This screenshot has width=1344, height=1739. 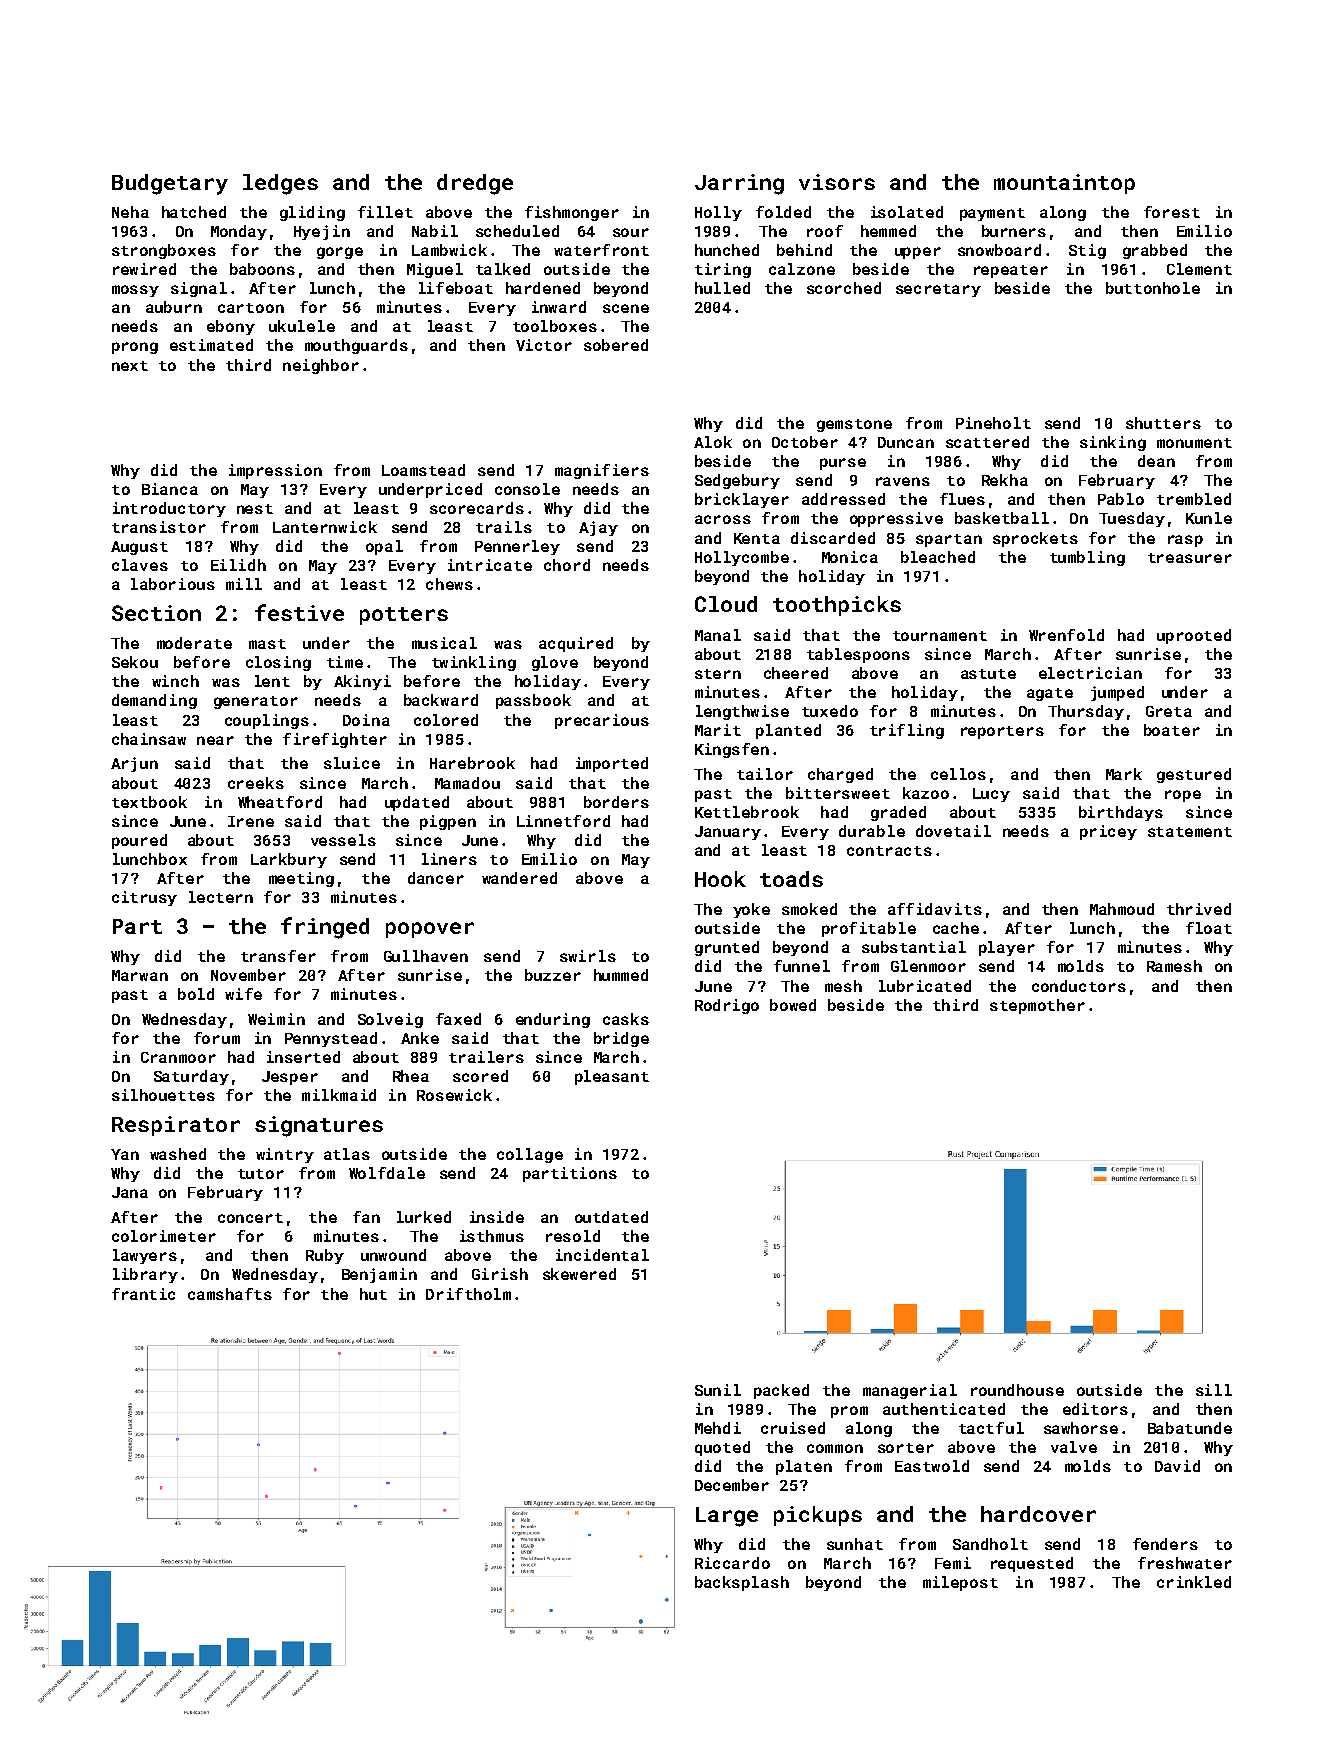 What do you see at coordinates (144, 898) in the screenshot?
I see `citrusy` at bounding box center [144, 898].
